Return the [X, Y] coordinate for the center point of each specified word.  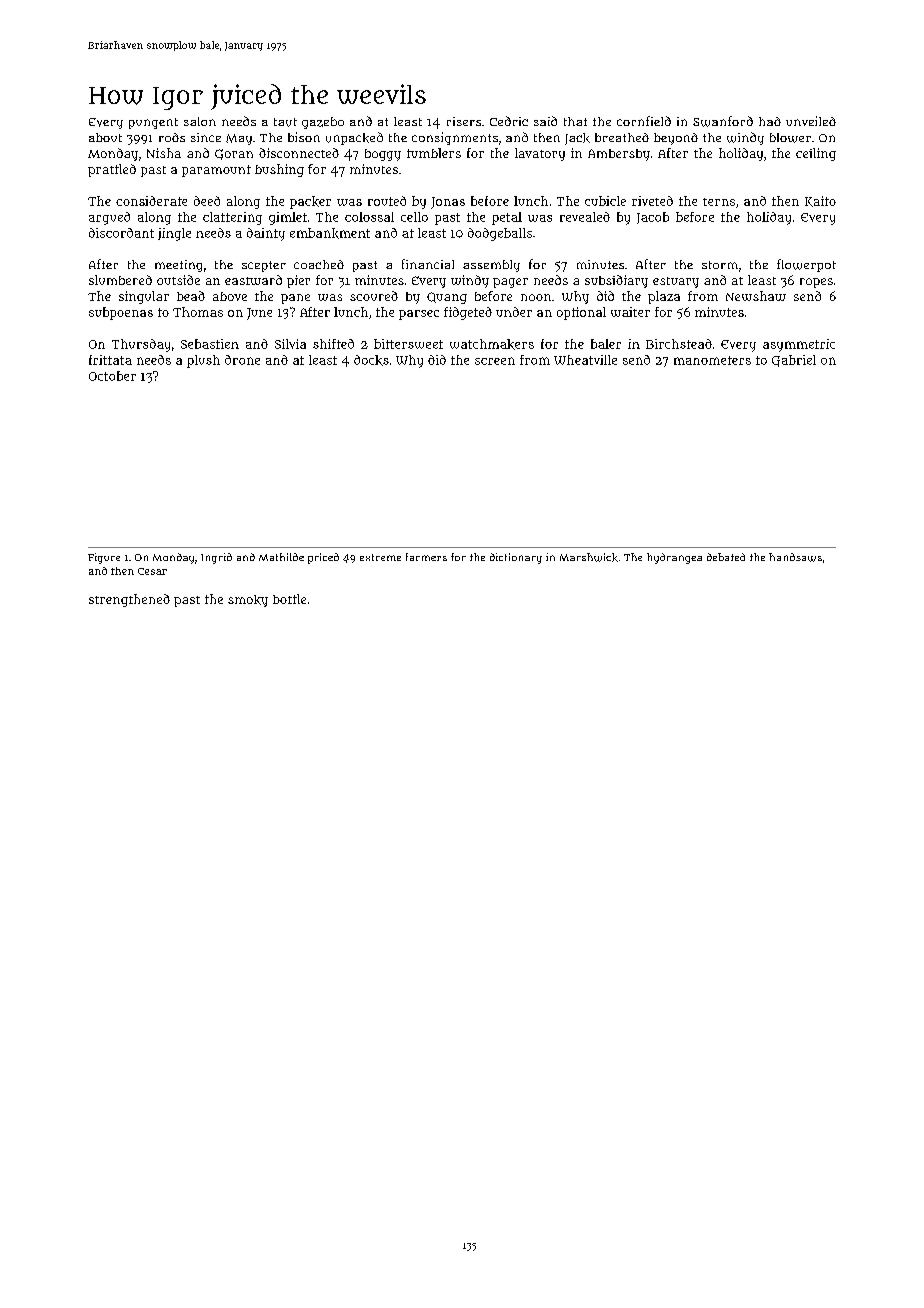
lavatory [540, 154]
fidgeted [468, 313]
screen [495, 361]
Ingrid [216, 558]
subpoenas [121, 313]
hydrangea [674, 558]
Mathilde [281, 557]
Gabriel [794, 361]
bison [304, 137]
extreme [380, 557]
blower [790, 138]
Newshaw [756, 296]
